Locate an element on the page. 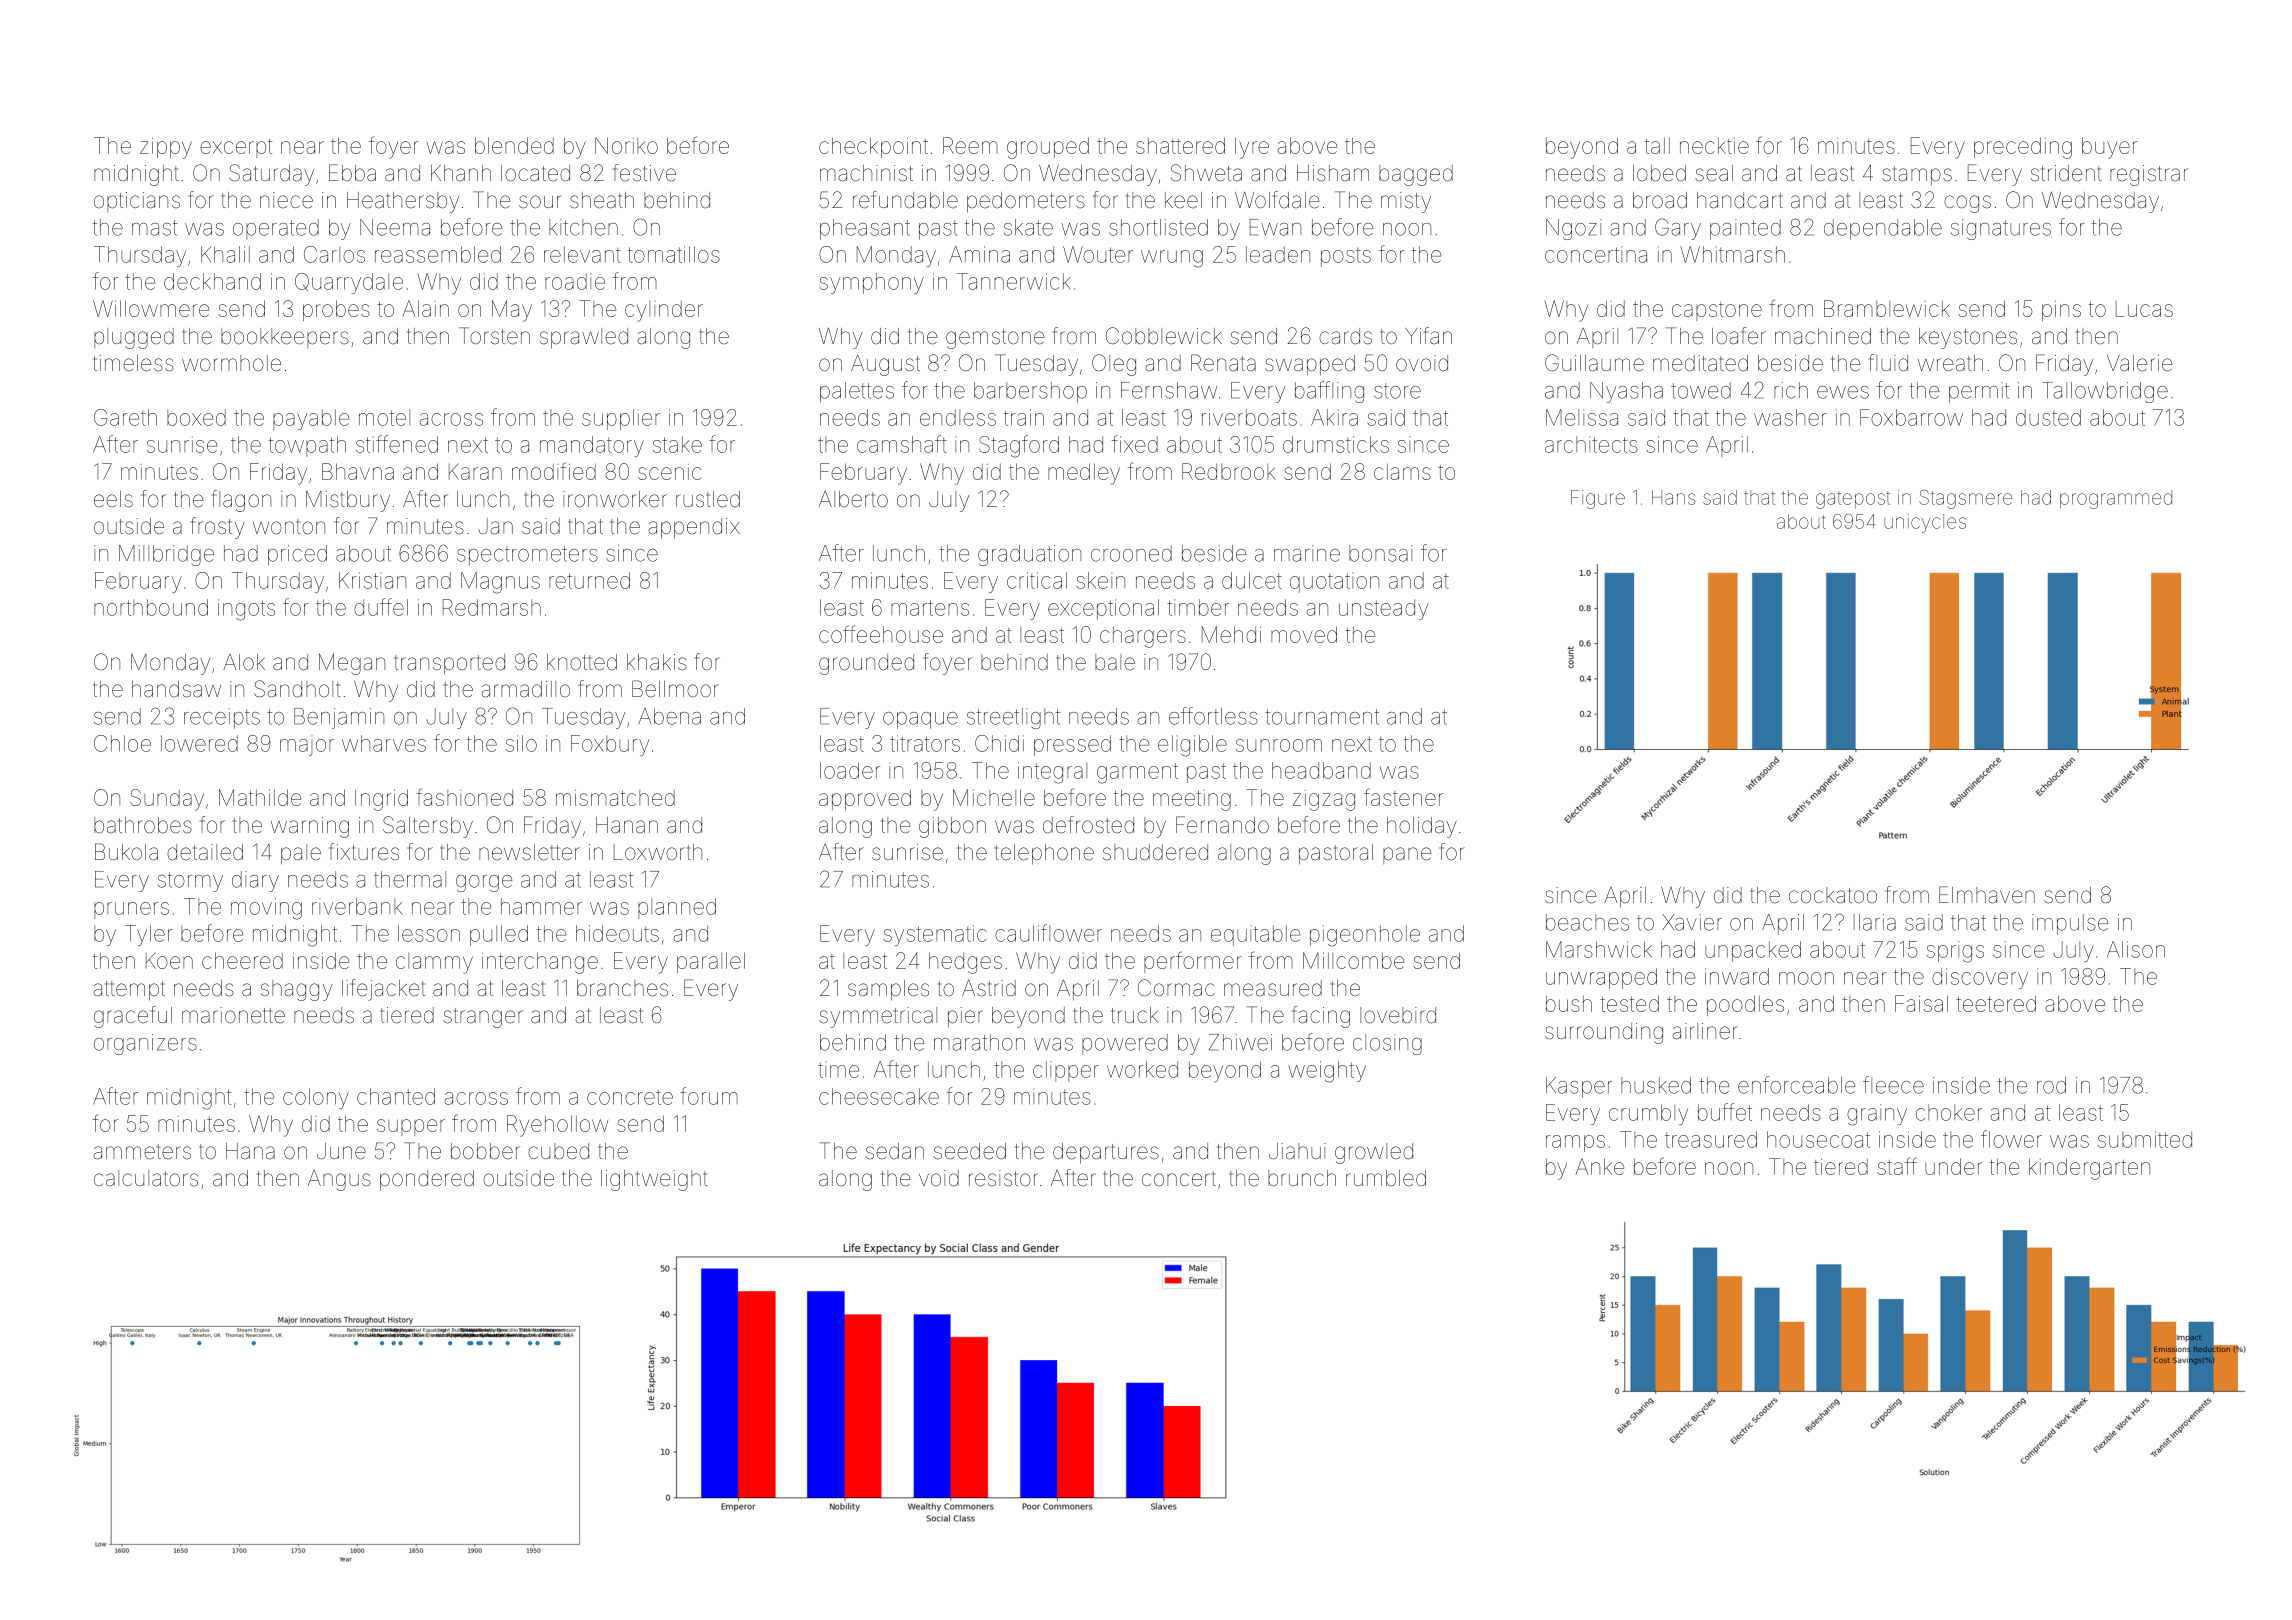 The width and height of the page is (2292, 1620). wormhole is located at coordinates (231, 363).
